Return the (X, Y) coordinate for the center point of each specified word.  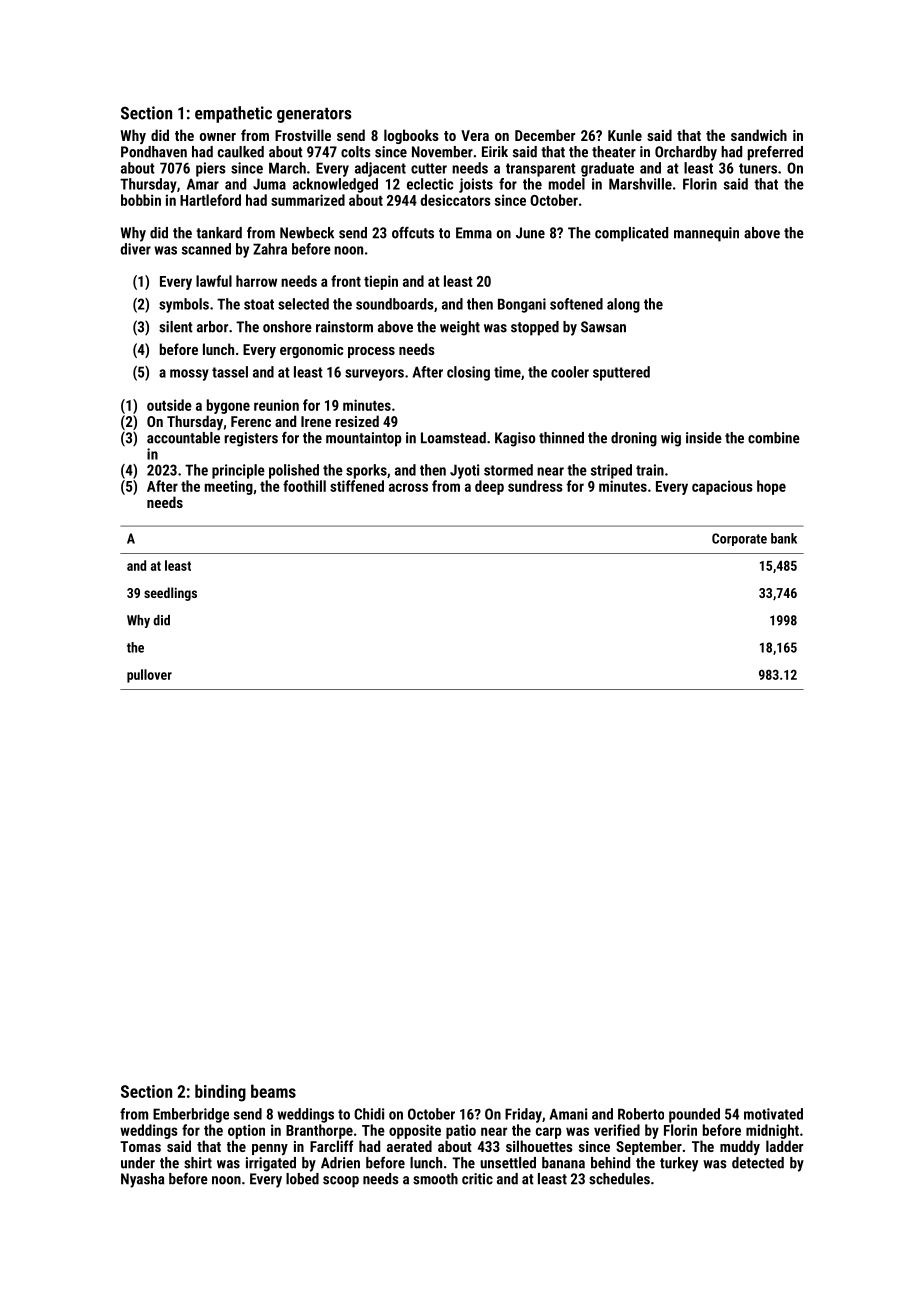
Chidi (369, 1114)
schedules (619, 1179)
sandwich (759, 135)
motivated (773, 1114)
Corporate (739, 539)
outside (169, 405)
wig (671, 439)
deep (489, 487)
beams (273, 1091)
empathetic (233, 114)
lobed (302, 1179)
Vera (475, 135)
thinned (561, 438)
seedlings (170, 594)
